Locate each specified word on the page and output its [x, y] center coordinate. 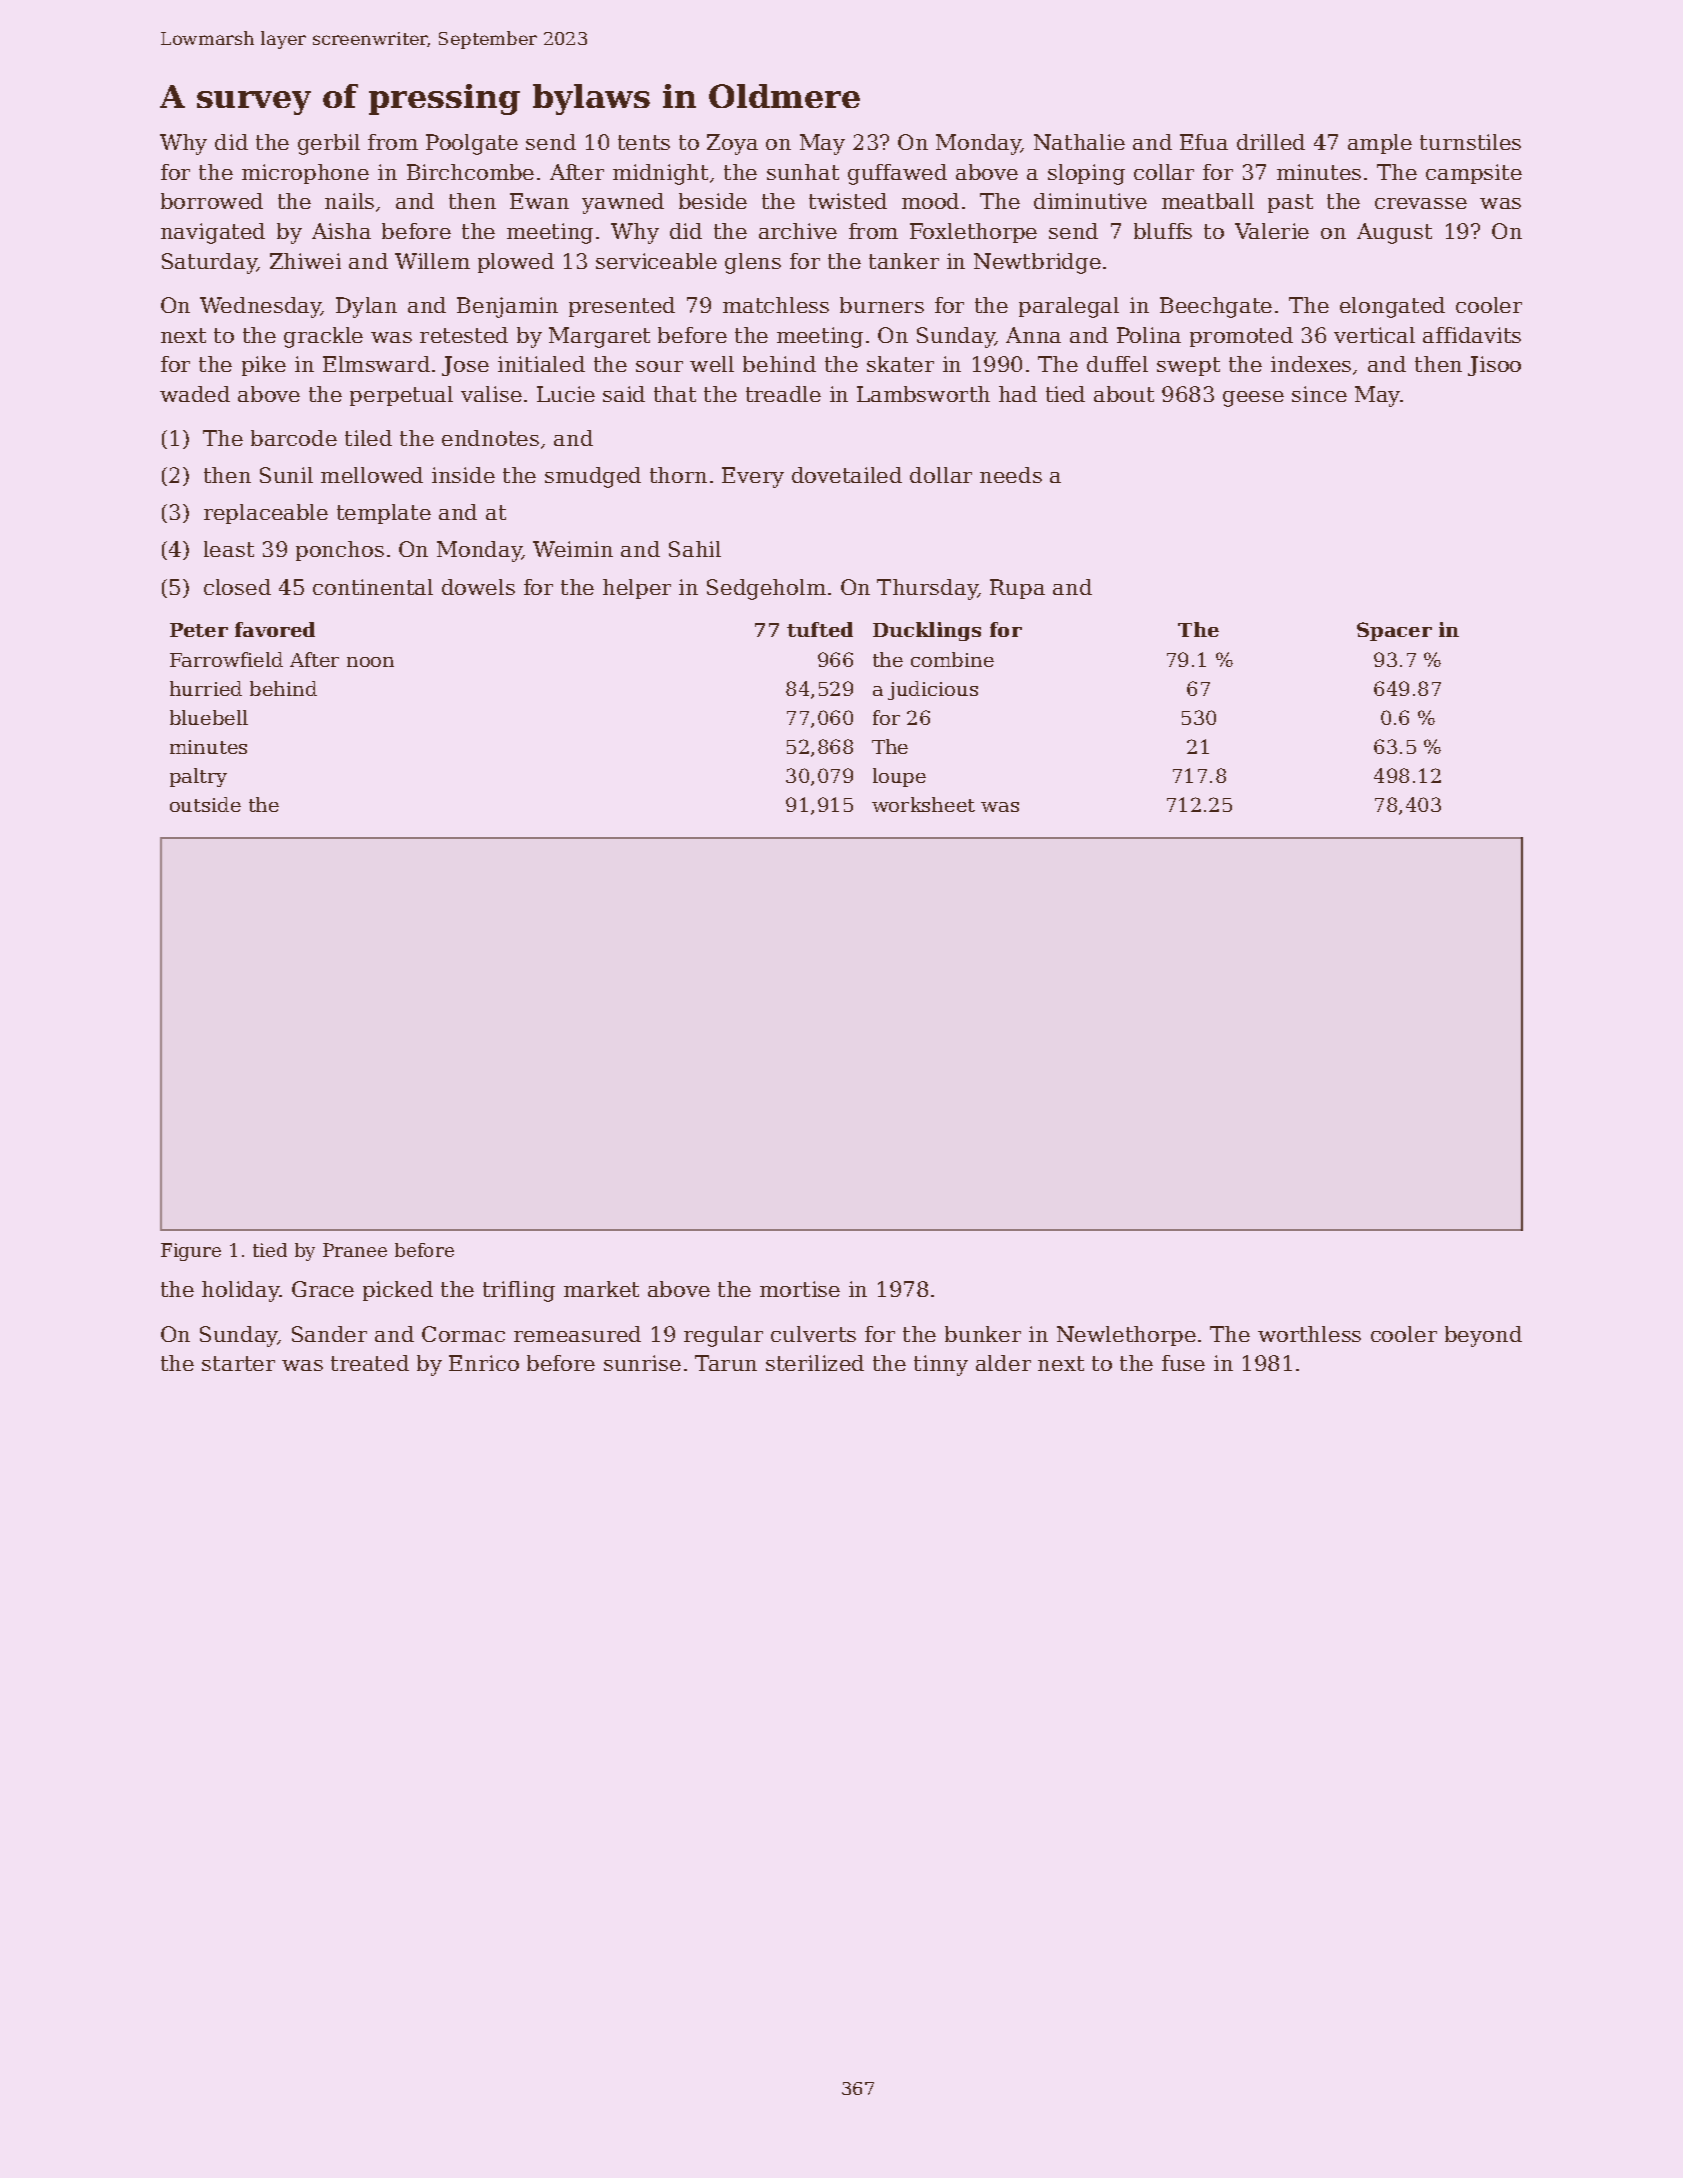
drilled [1271, 142]
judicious [933, 690]
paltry [198, 777]
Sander [329, 1334]
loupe [899, 777]
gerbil [329, 144]
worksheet [923, 804]
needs [1011, 475]
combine [952, 659]
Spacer [1394, 631]
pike [264, 366]
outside [205, 804]
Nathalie [1079, 142]
